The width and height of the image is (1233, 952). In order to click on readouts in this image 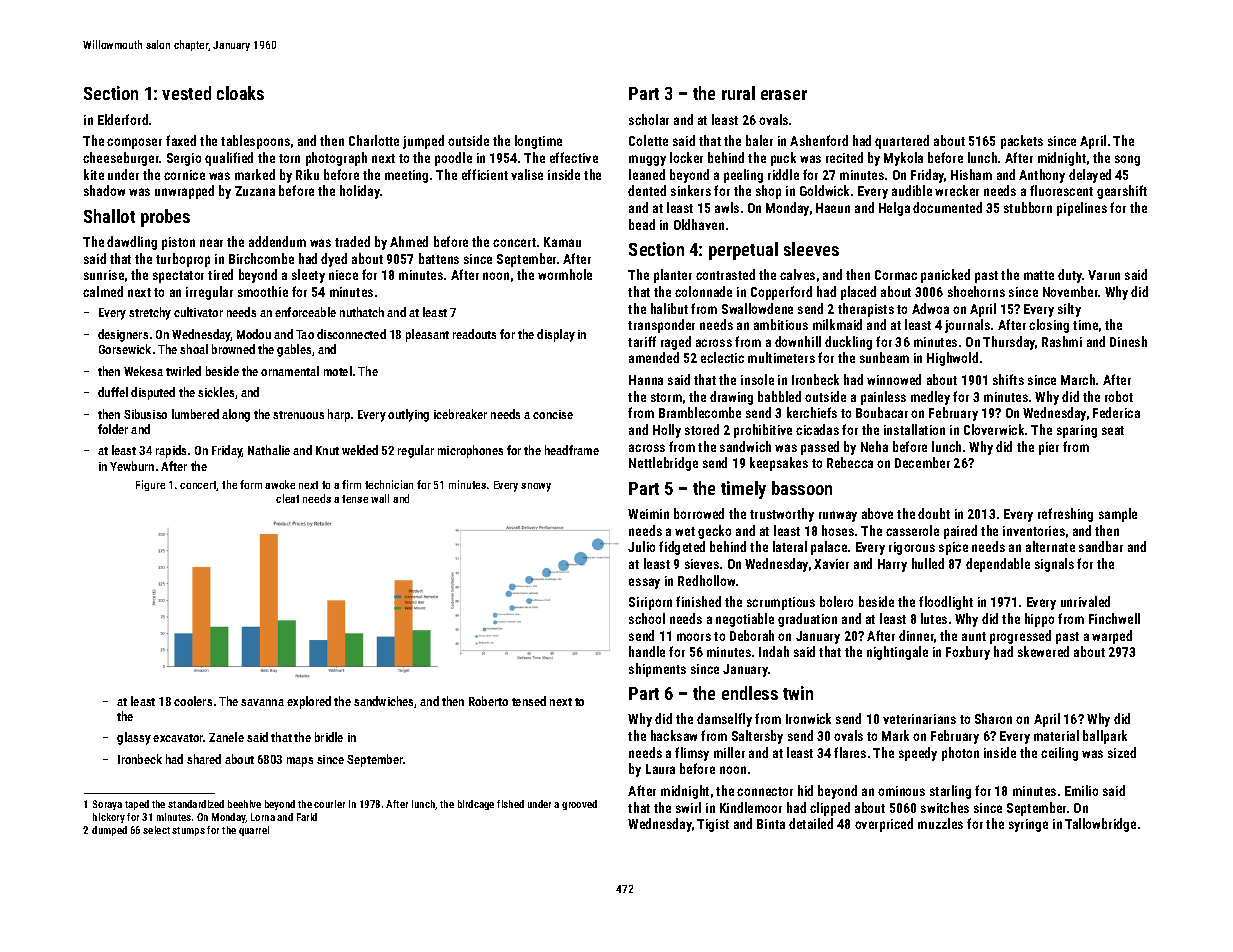, I will do `click(474, 334)`.
